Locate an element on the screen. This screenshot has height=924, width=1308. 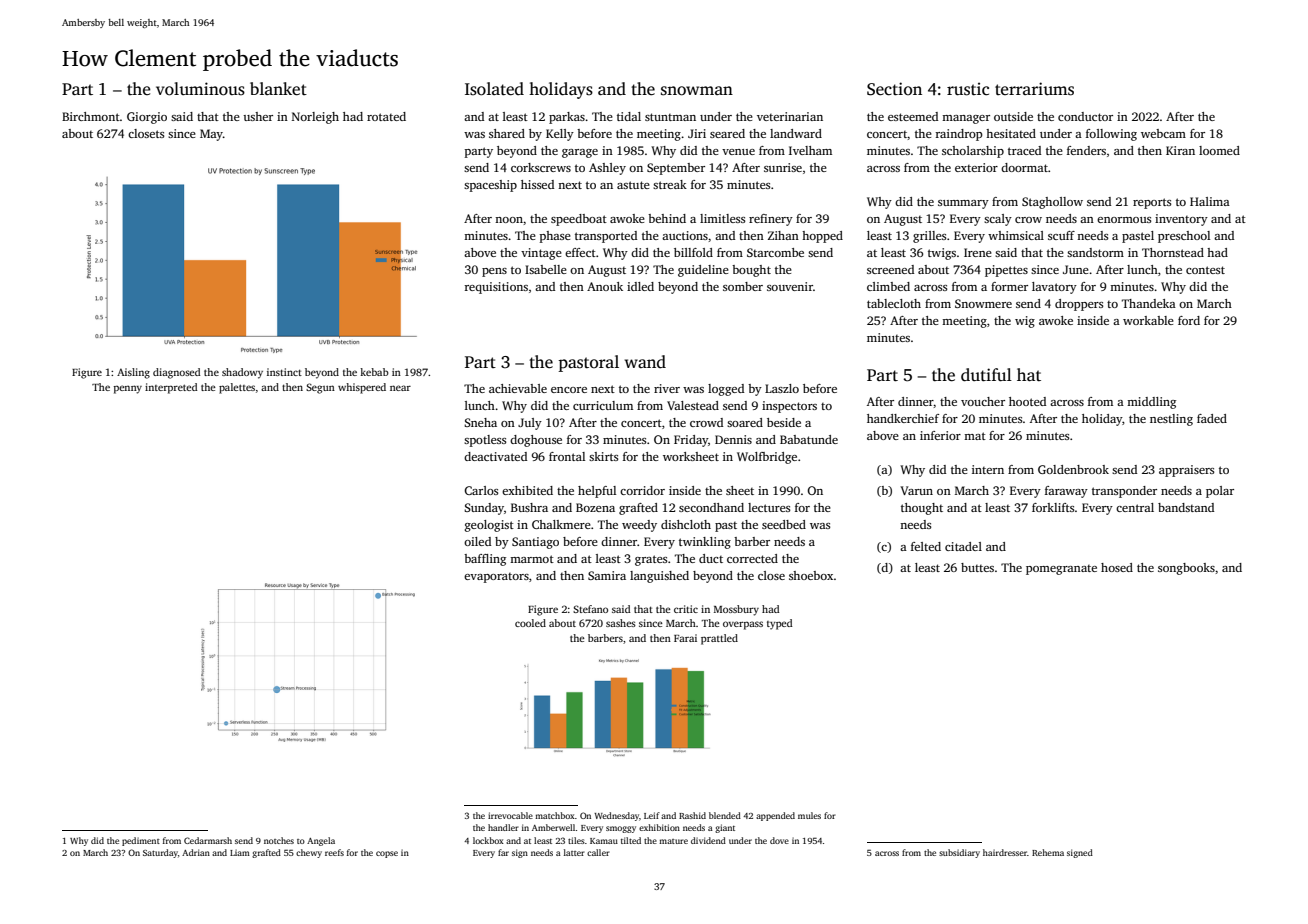
pediment is located at coordinates (141, 841).
